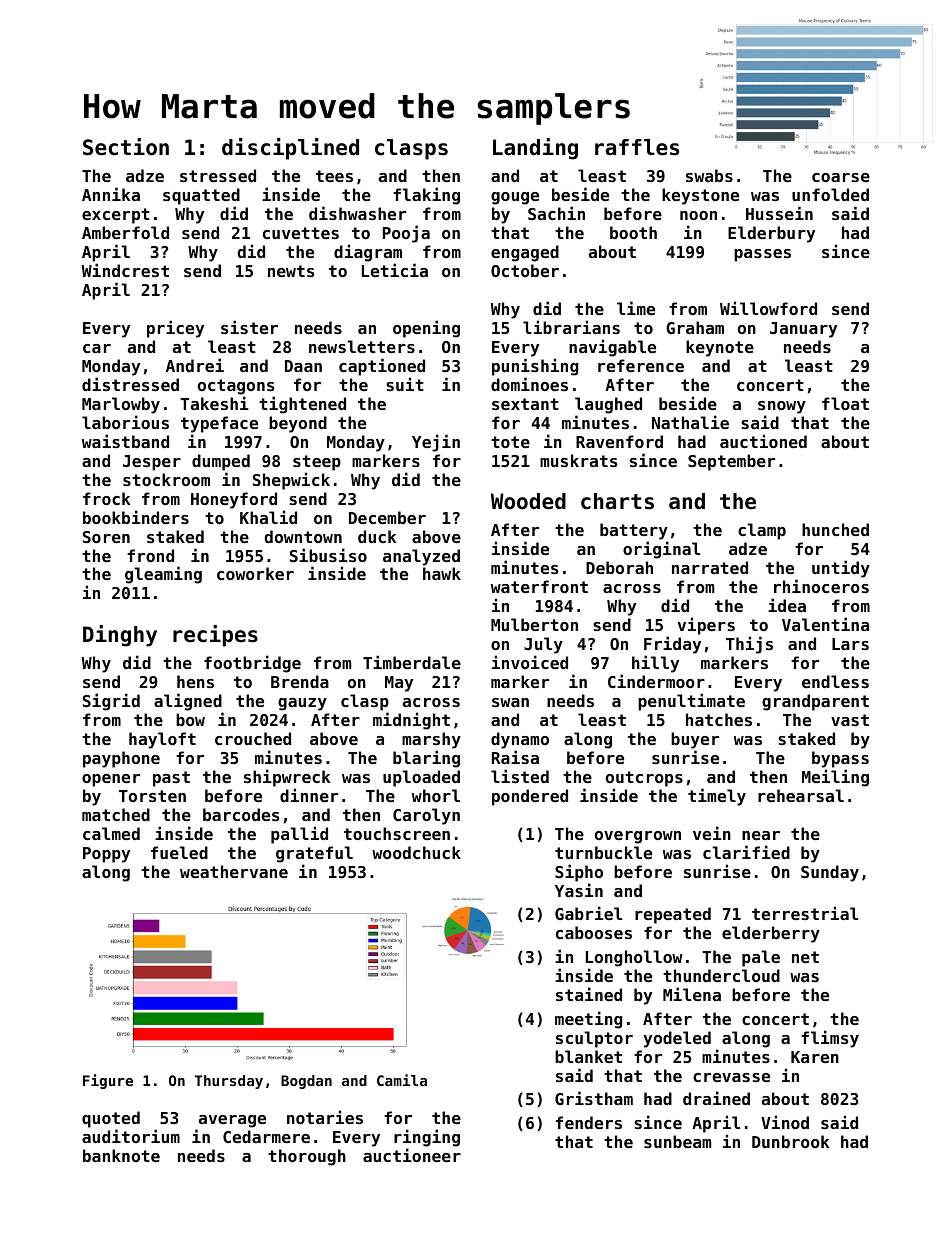 The height and width of the screenshot is (1233, 952). I want to click on raffles, so click(637, 147).
